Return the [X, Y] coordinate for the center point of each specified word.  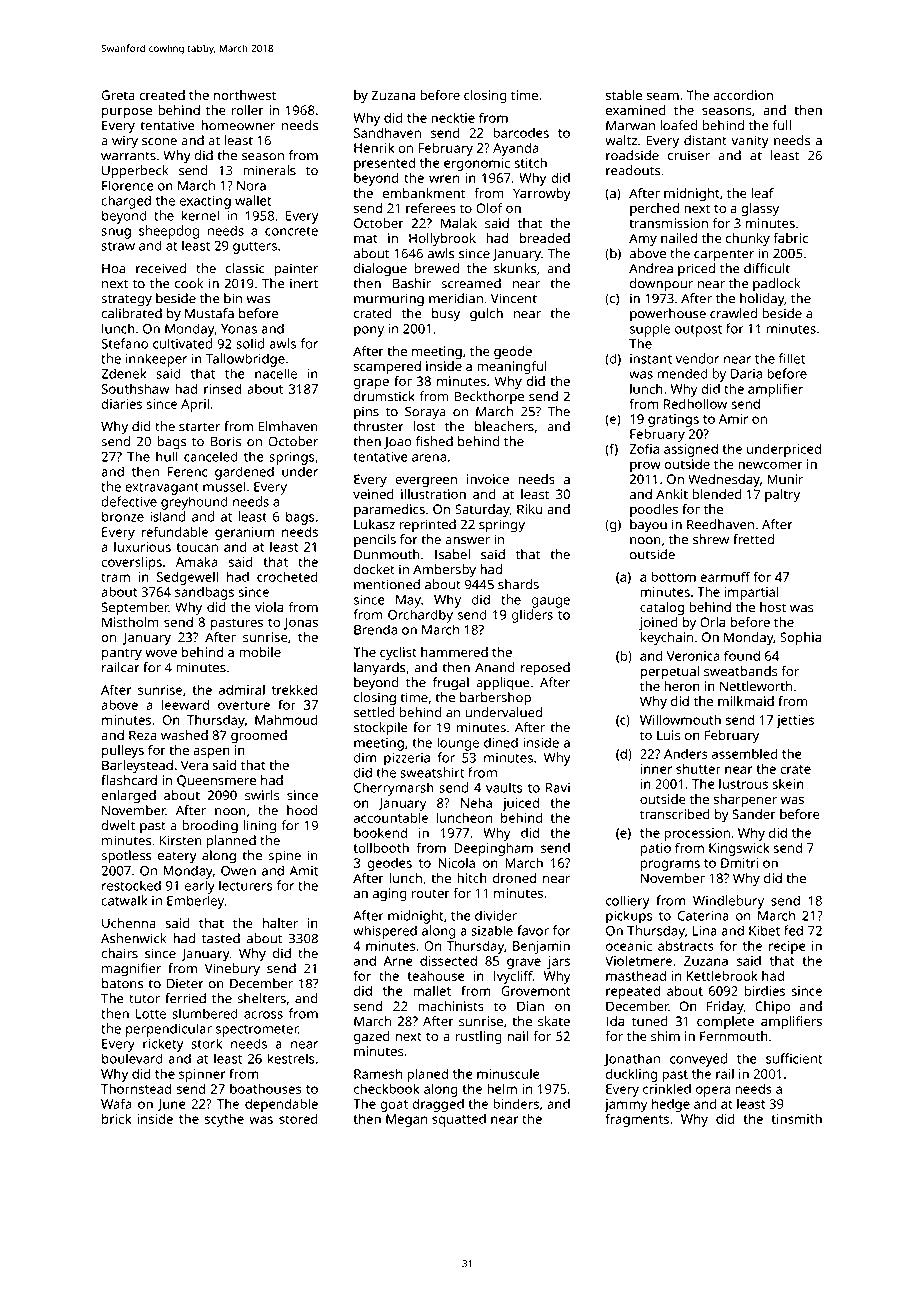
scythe [224, 1120]
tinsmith [796, 1119]
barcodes [521, 133]
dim [365, 757]
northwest [245, 95]
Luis [668, 735]
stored [298, 1118]
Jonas [301, 623]
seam [663, 96]
